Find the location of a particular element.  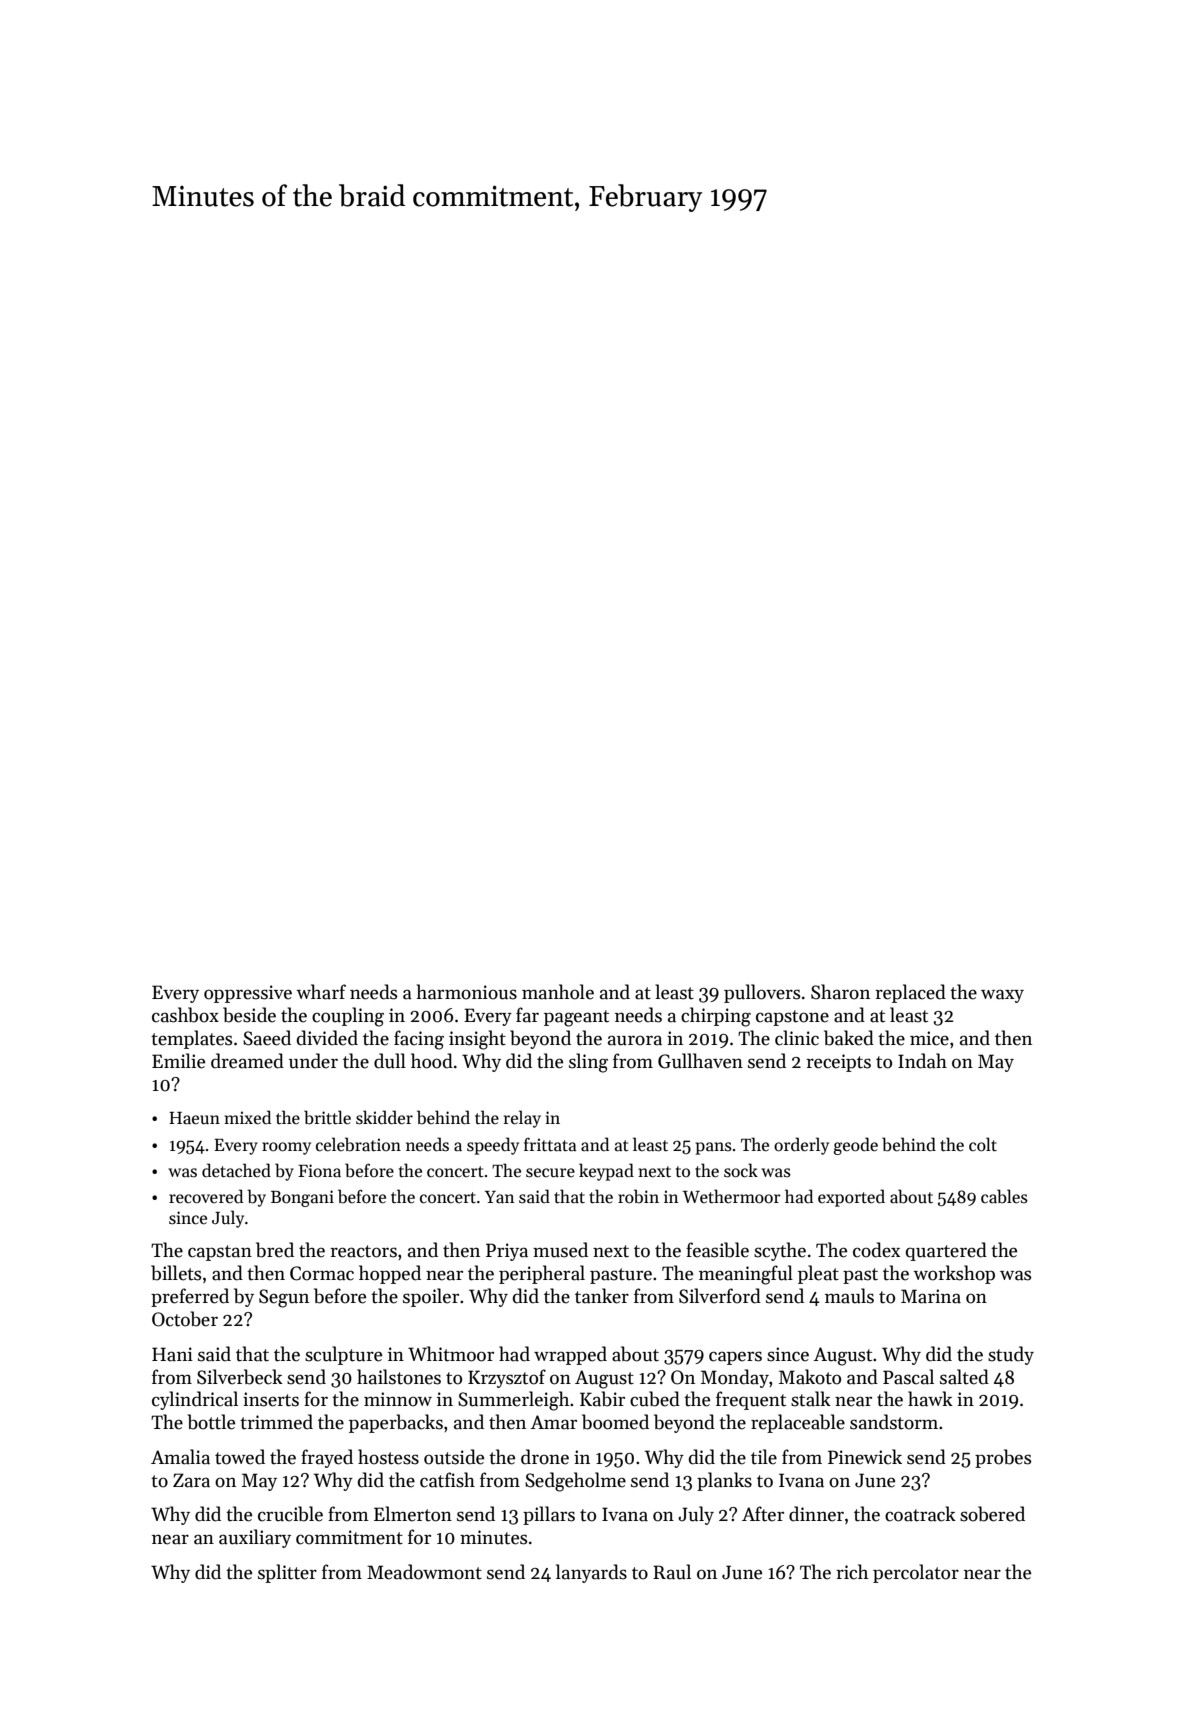

Pascal is located at coordinates (908, 1377).
